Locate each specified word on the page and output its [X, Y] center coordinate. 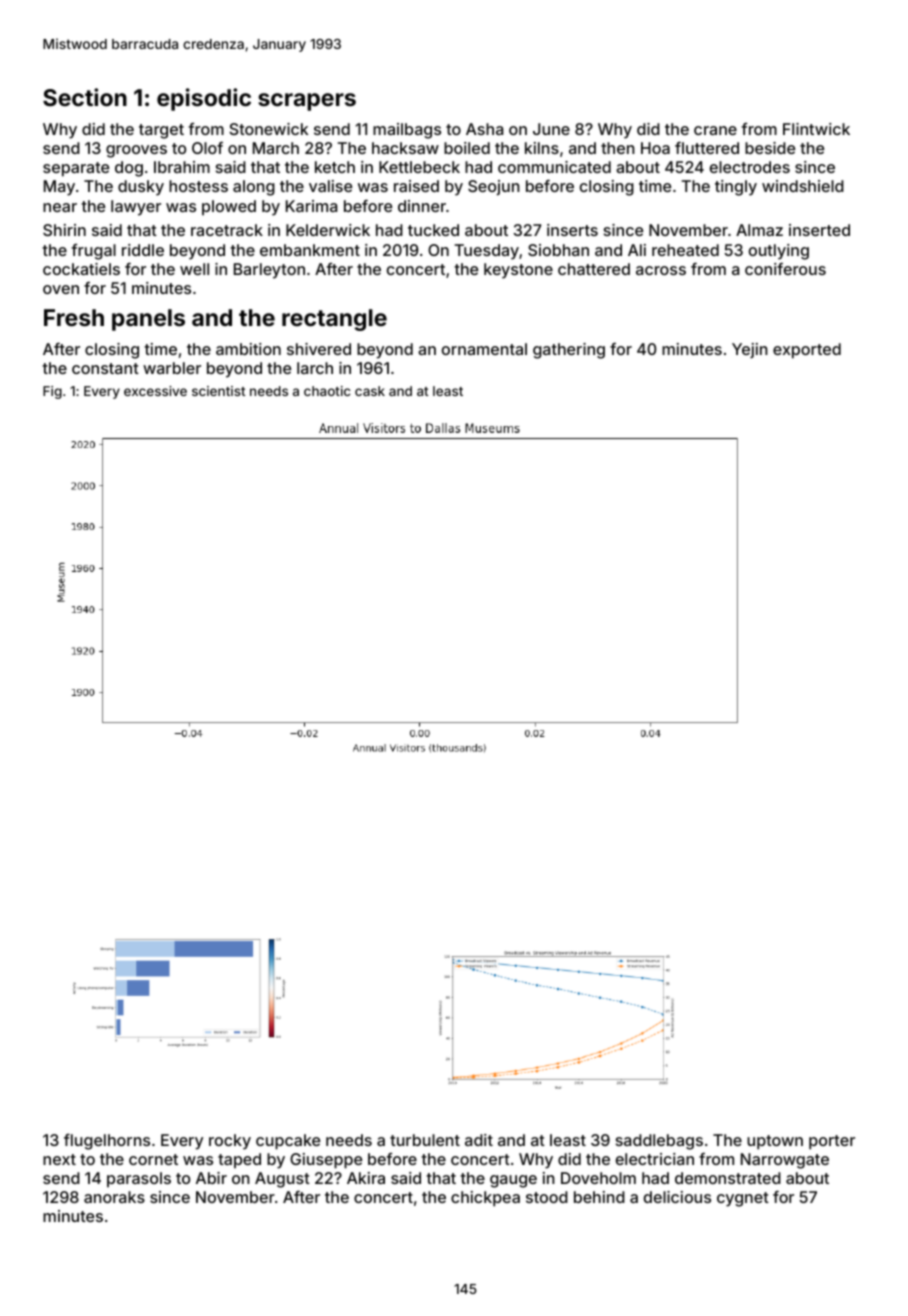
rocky [230, 1142]
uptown [775, 1142]
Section [85, 97]
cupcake [288, 1142]
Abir [211, 1178]
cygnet [743, 1199]
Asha [484, 129]
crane [715, 130]
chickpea [485, 1199]
